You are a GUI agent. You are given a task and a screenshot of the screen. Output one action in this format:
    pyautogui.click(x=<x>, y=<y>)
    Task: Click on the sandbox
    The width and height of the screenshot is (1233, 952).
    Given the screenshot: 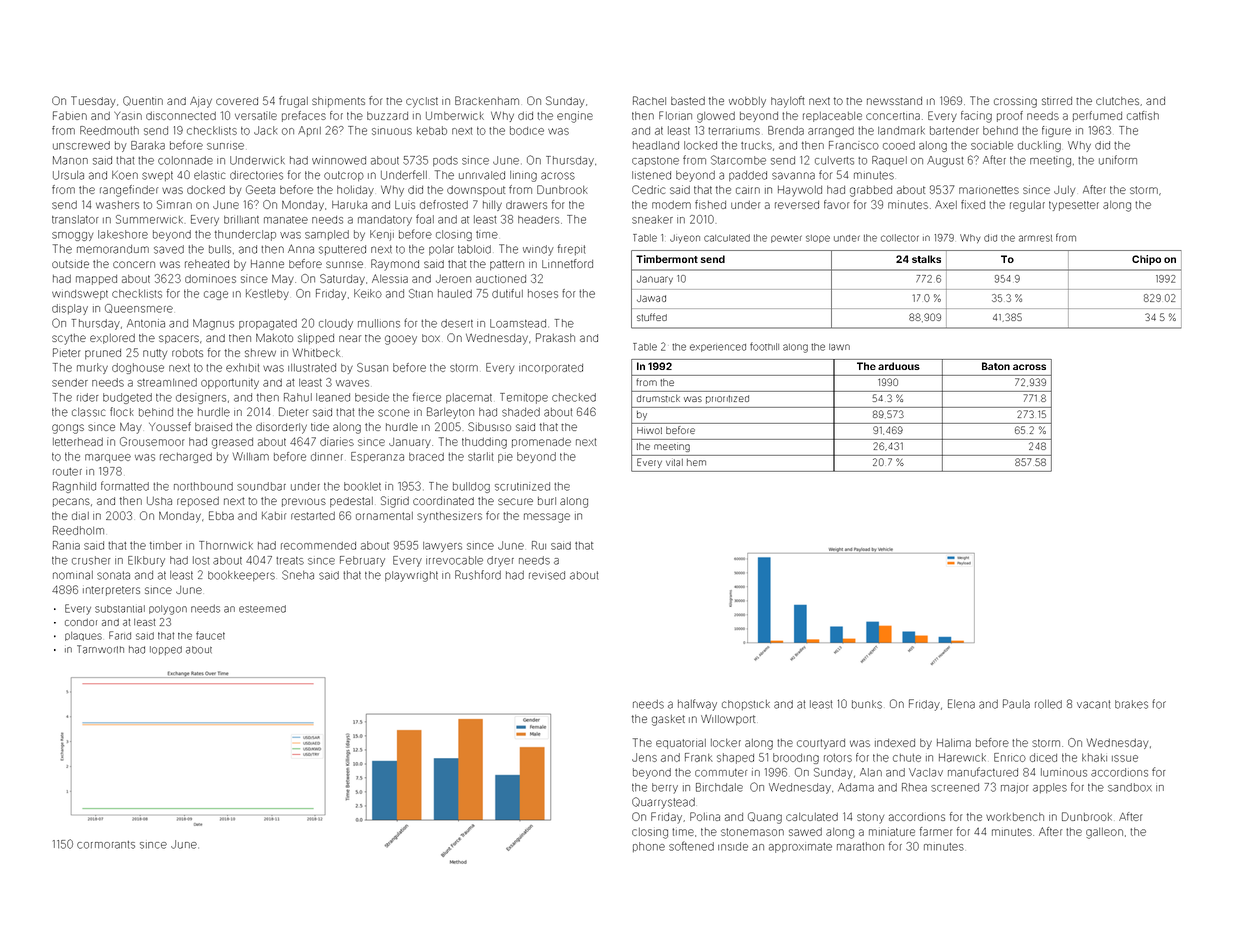 What is the action you would take?
    pyautogui.click(x=1130, y=787)
